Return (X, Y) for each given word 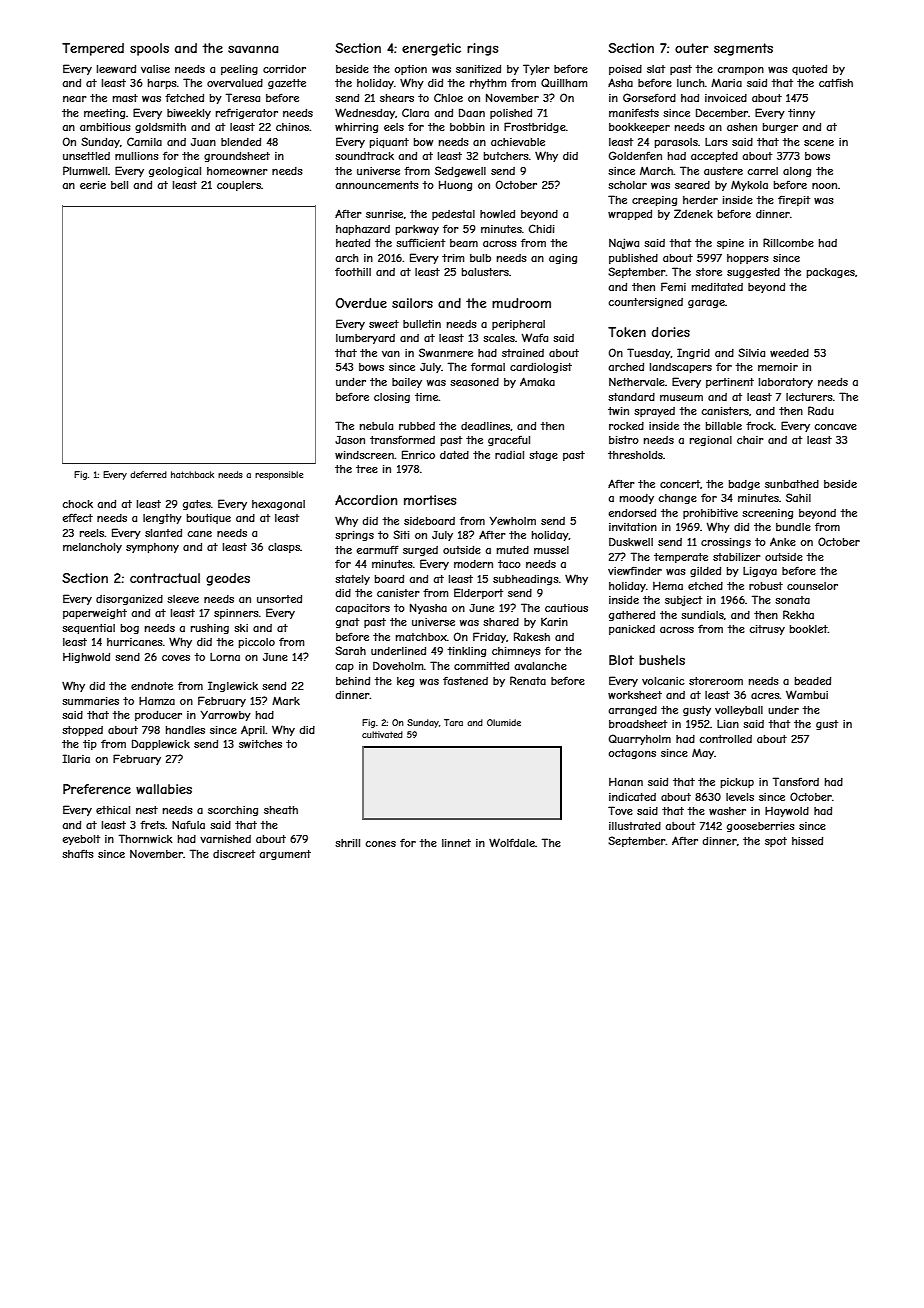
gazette (287, 84)
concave (835, 427)
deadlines (486, 426)
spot (776, 842)
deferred (148, 474)
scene (819, 143)
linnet (456, 843)
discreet (234, 854)
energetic (431, 49)
